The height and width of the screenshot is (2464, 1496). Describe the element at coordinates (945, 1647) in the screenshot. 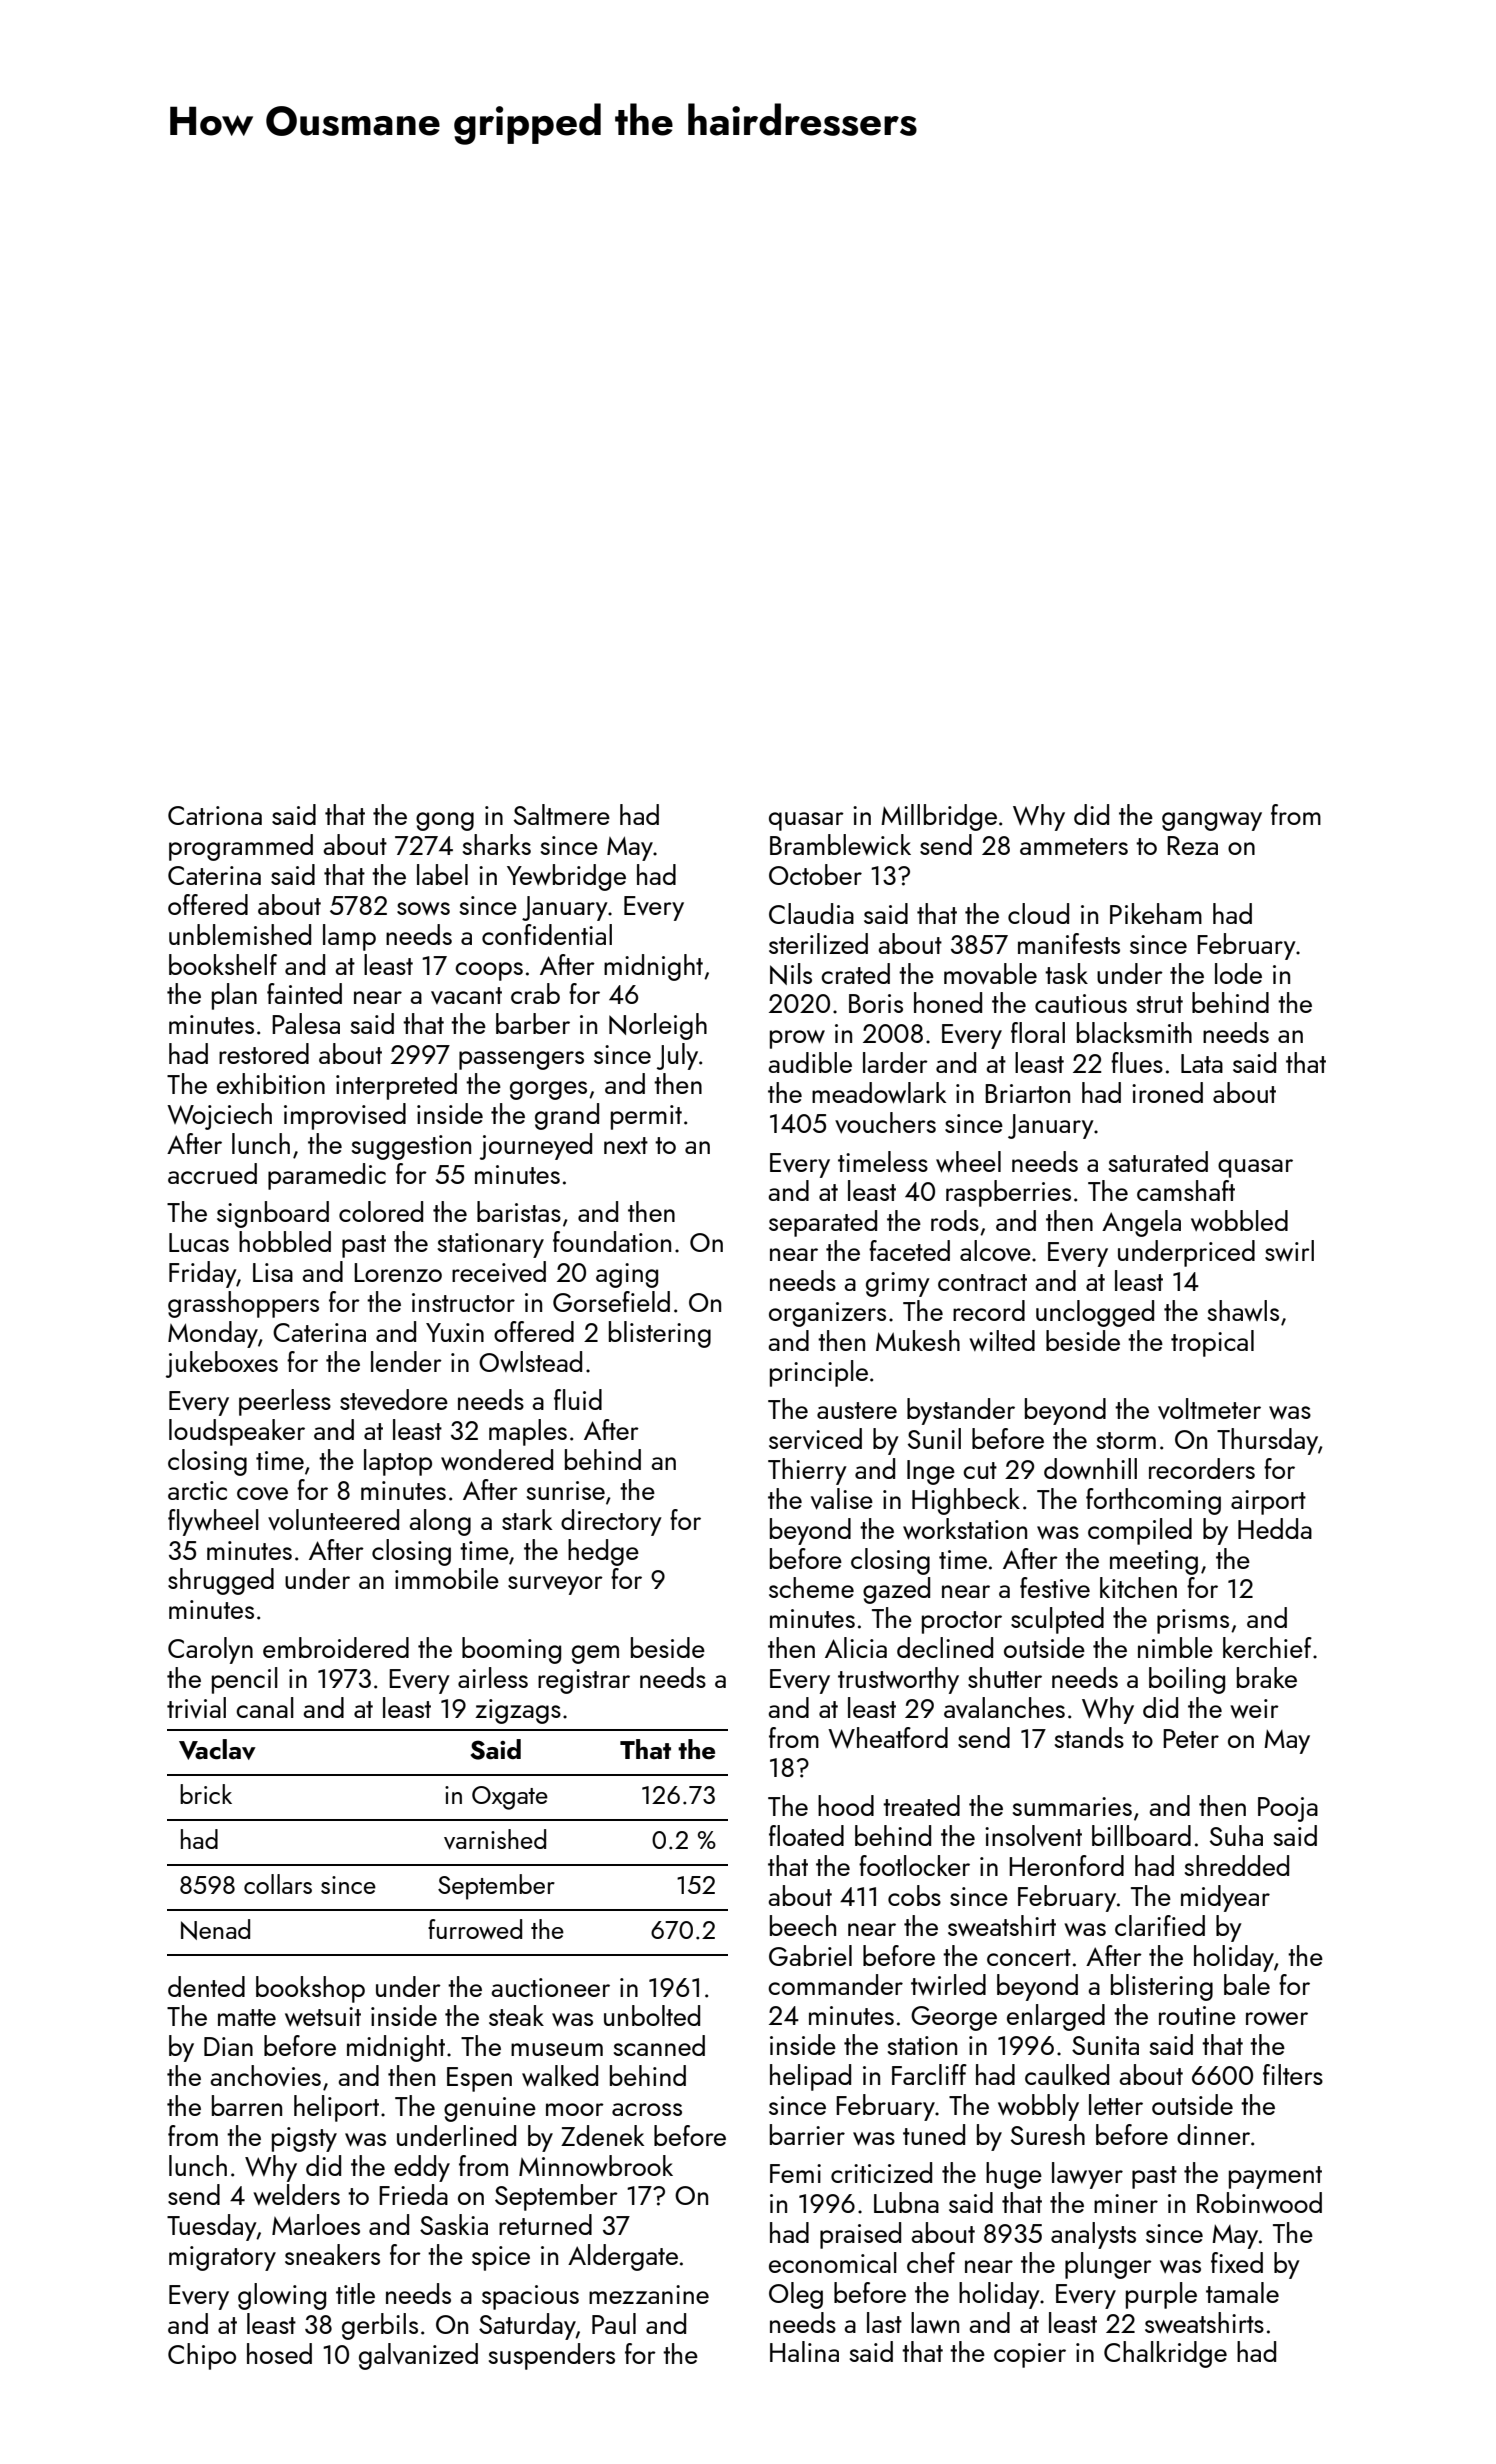

I see `declined` at that location.
